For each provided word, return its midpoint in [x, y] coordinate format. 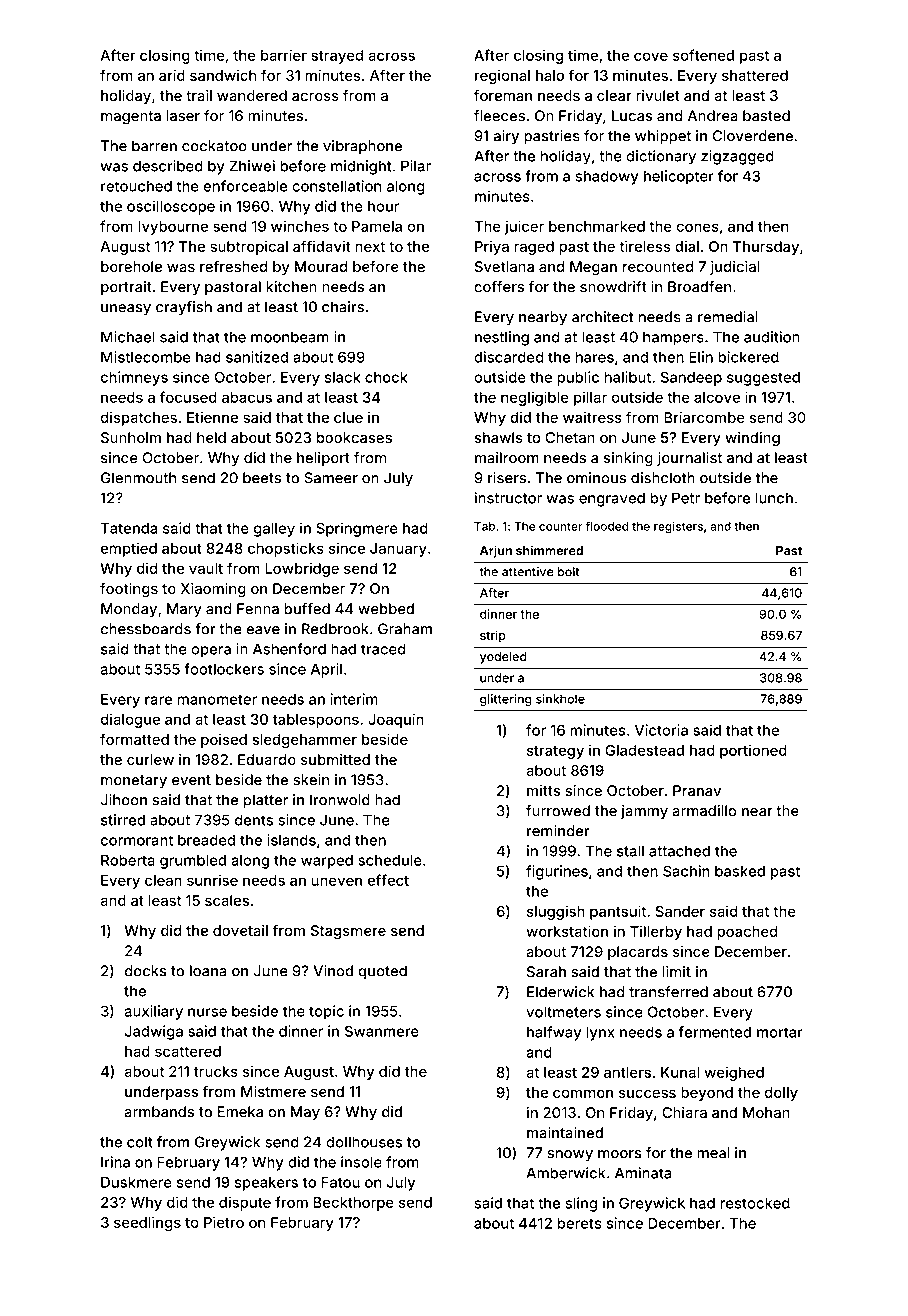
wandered [252, 95]
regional [502, 76]
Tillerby [656, 933]
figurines [557, 872]
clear [614, 95]
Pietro [224, 1222]
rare [158, 700]
